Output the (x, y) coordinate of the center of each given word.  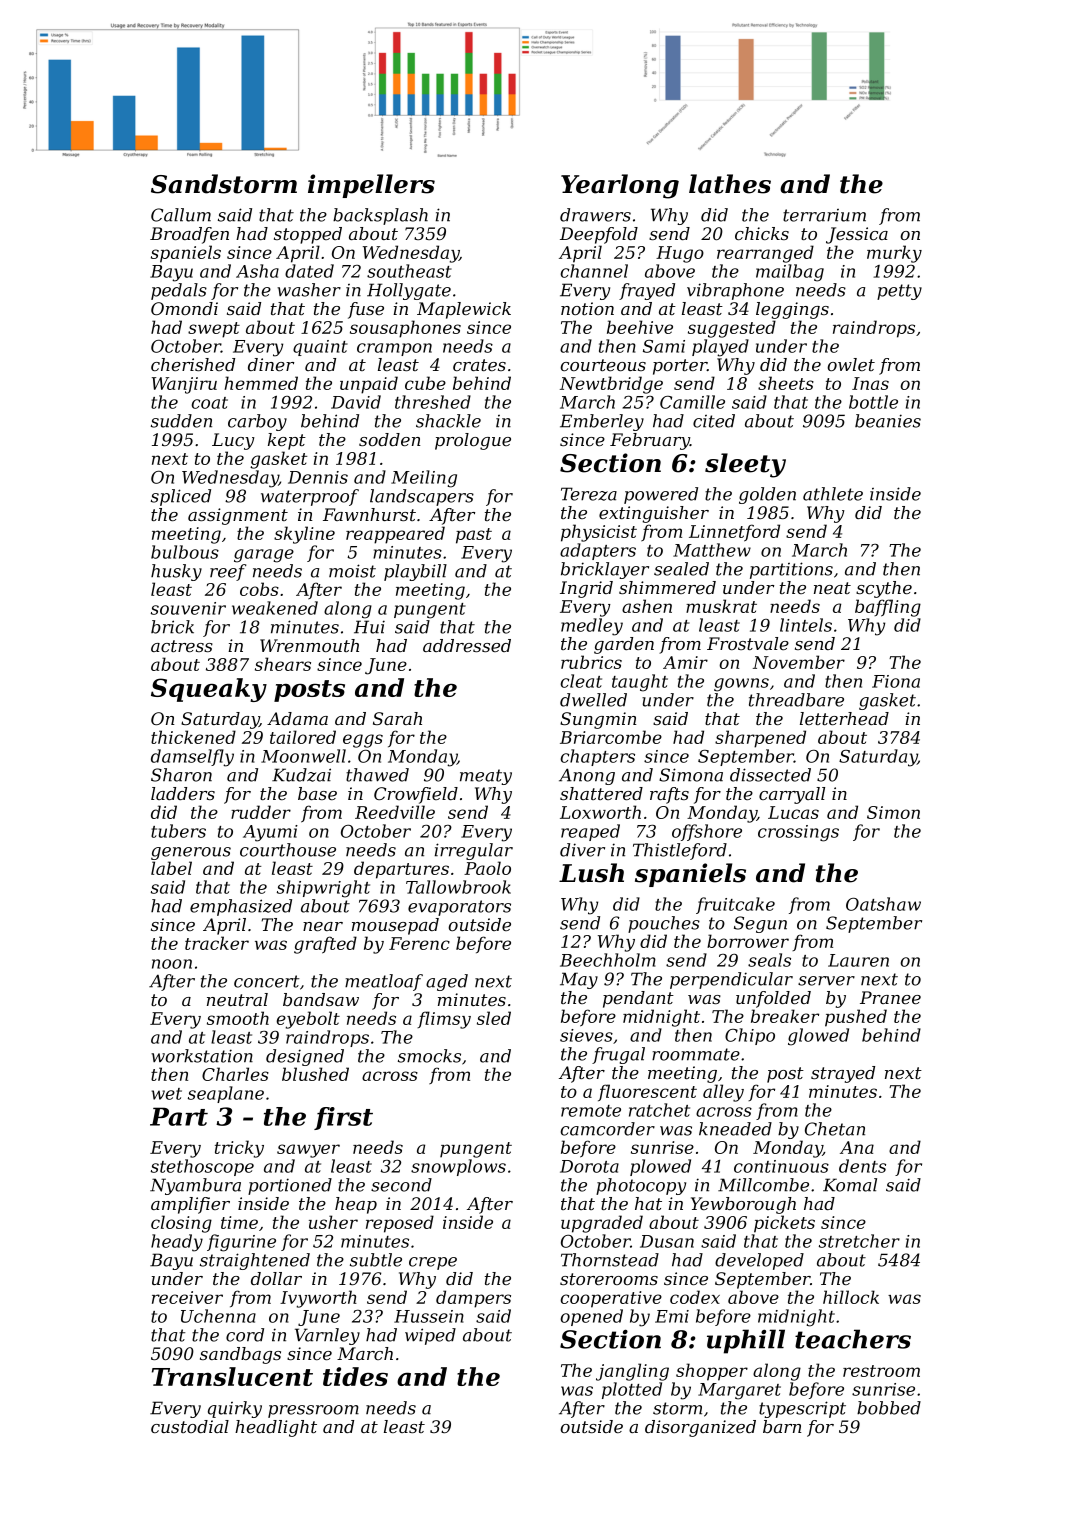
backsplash (380, 216)
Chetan (835, 1129)
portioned (290, 1186)
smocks (429, 1056)
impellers (371, 186)
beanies (888, 421)
